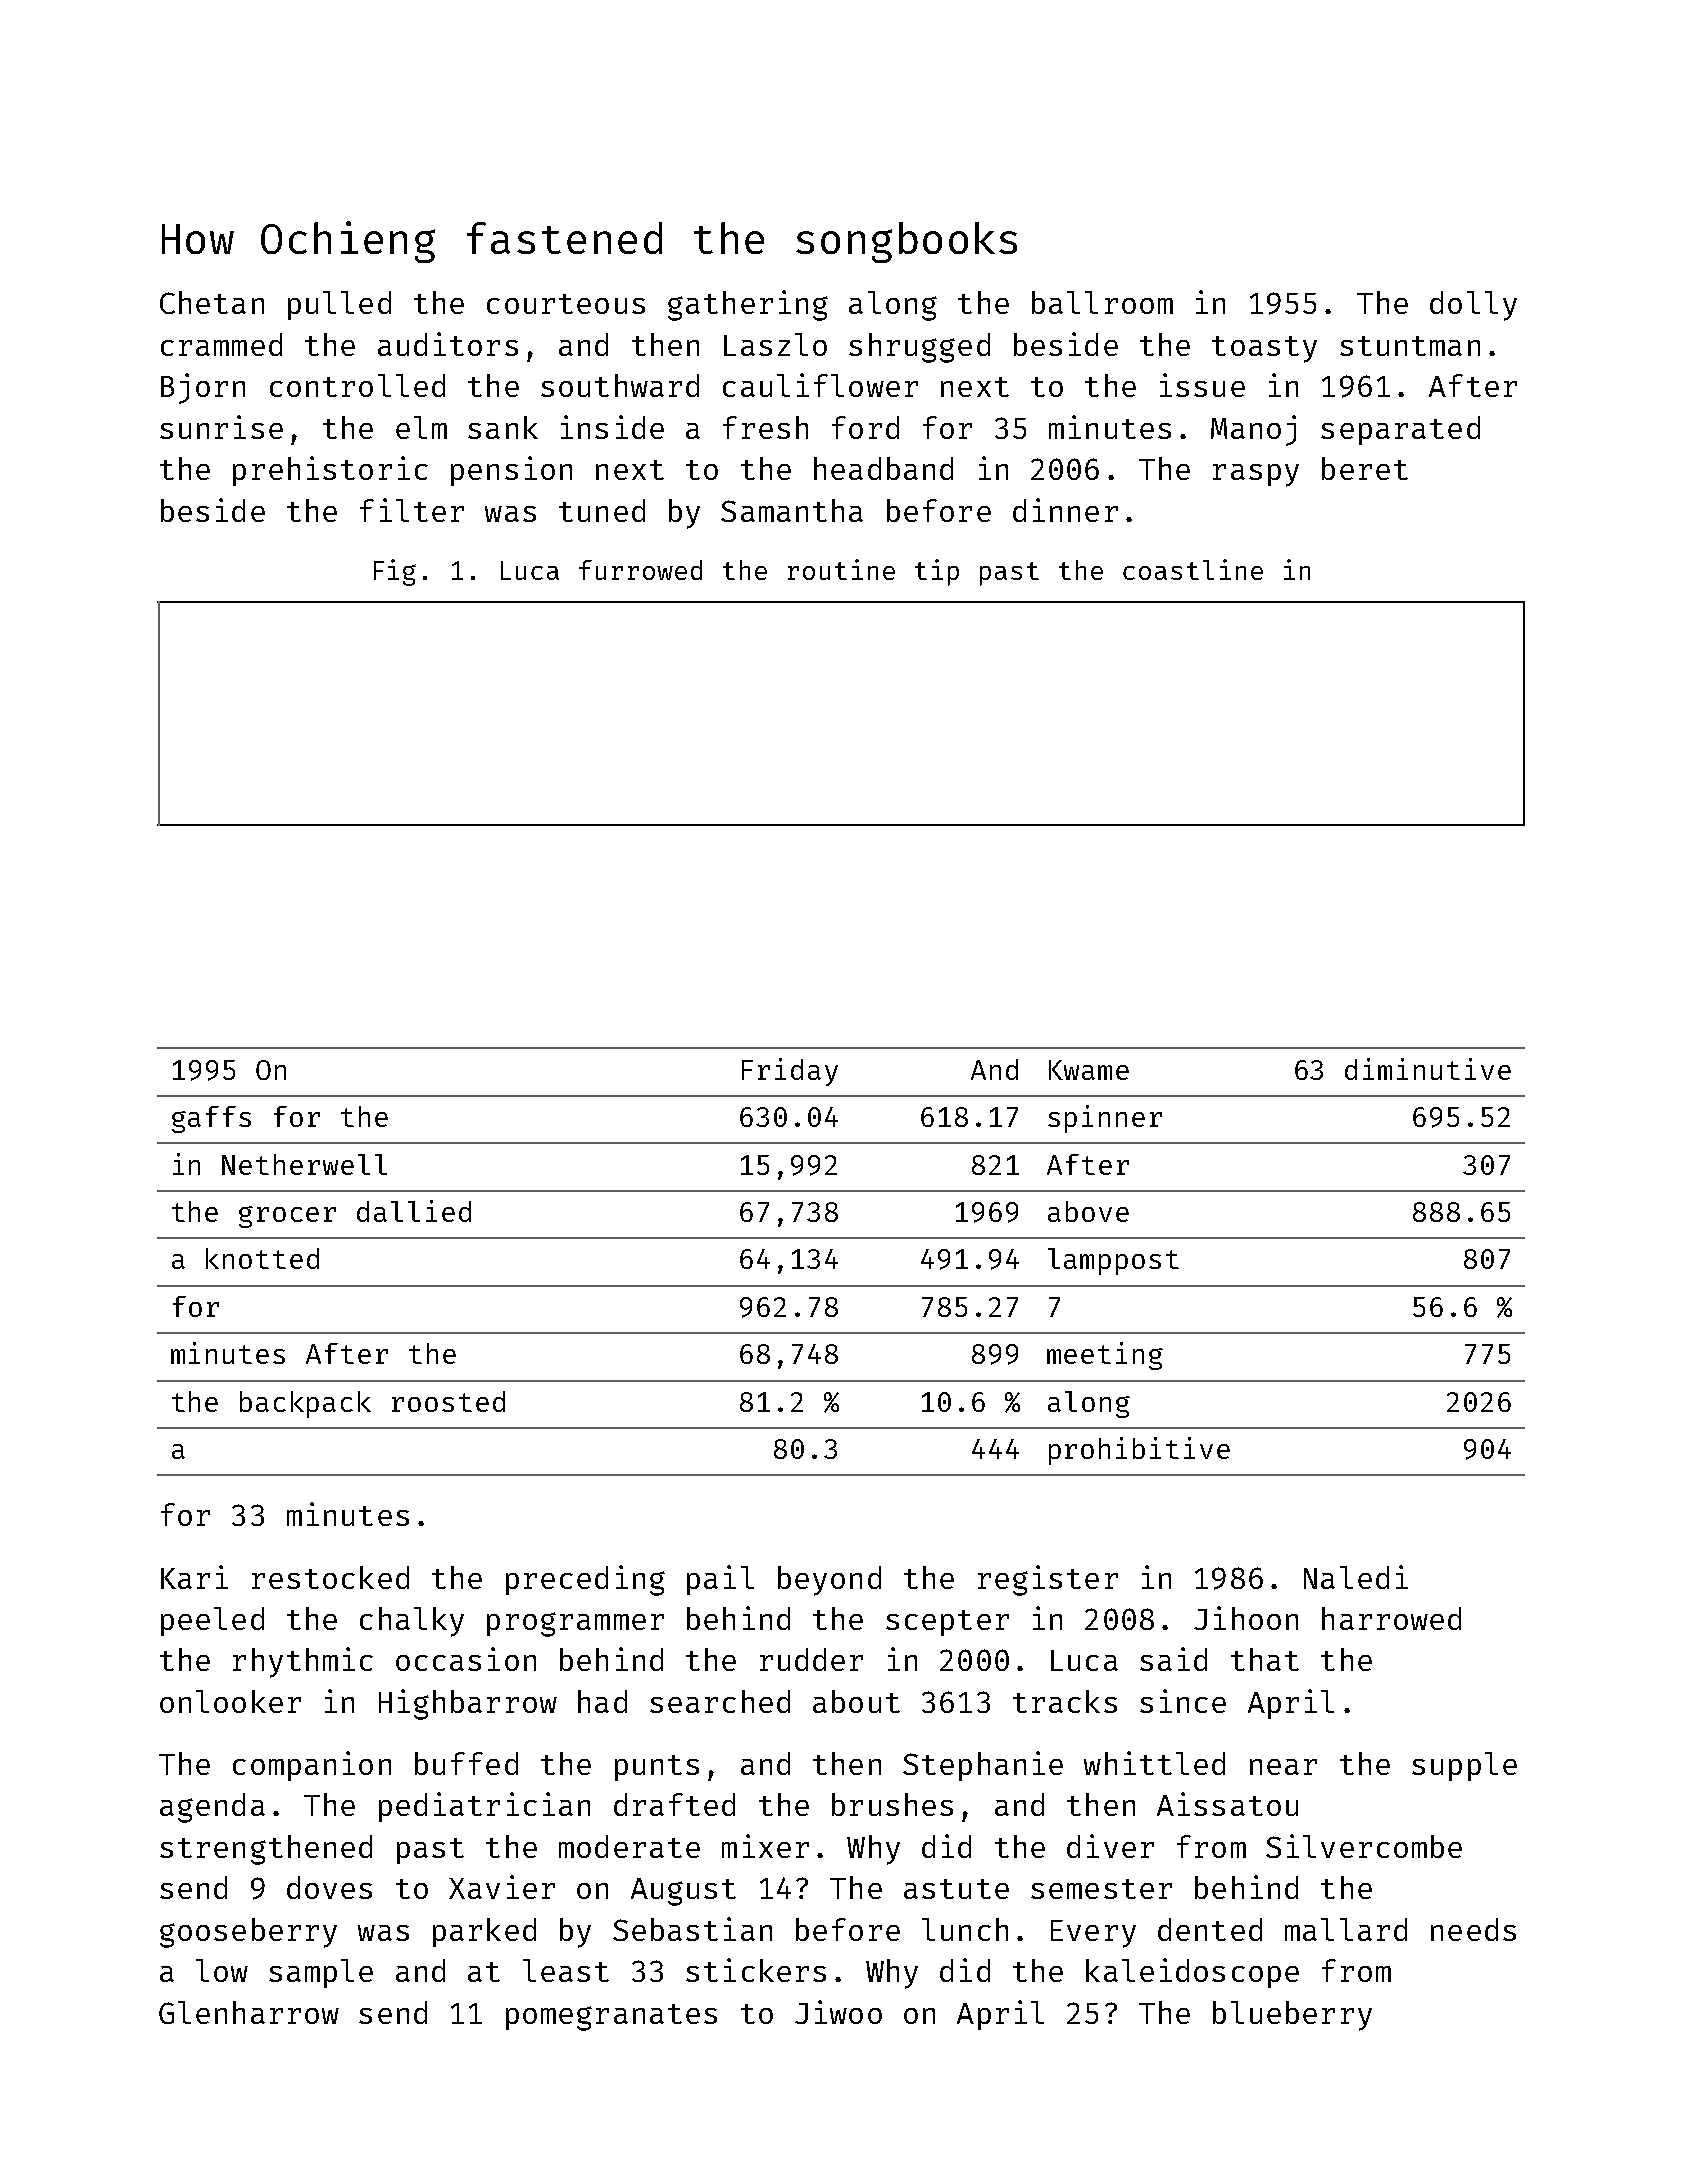 The height and width of the image is (2178, 1683). I want to click on Kari, so click(194, 1577).
